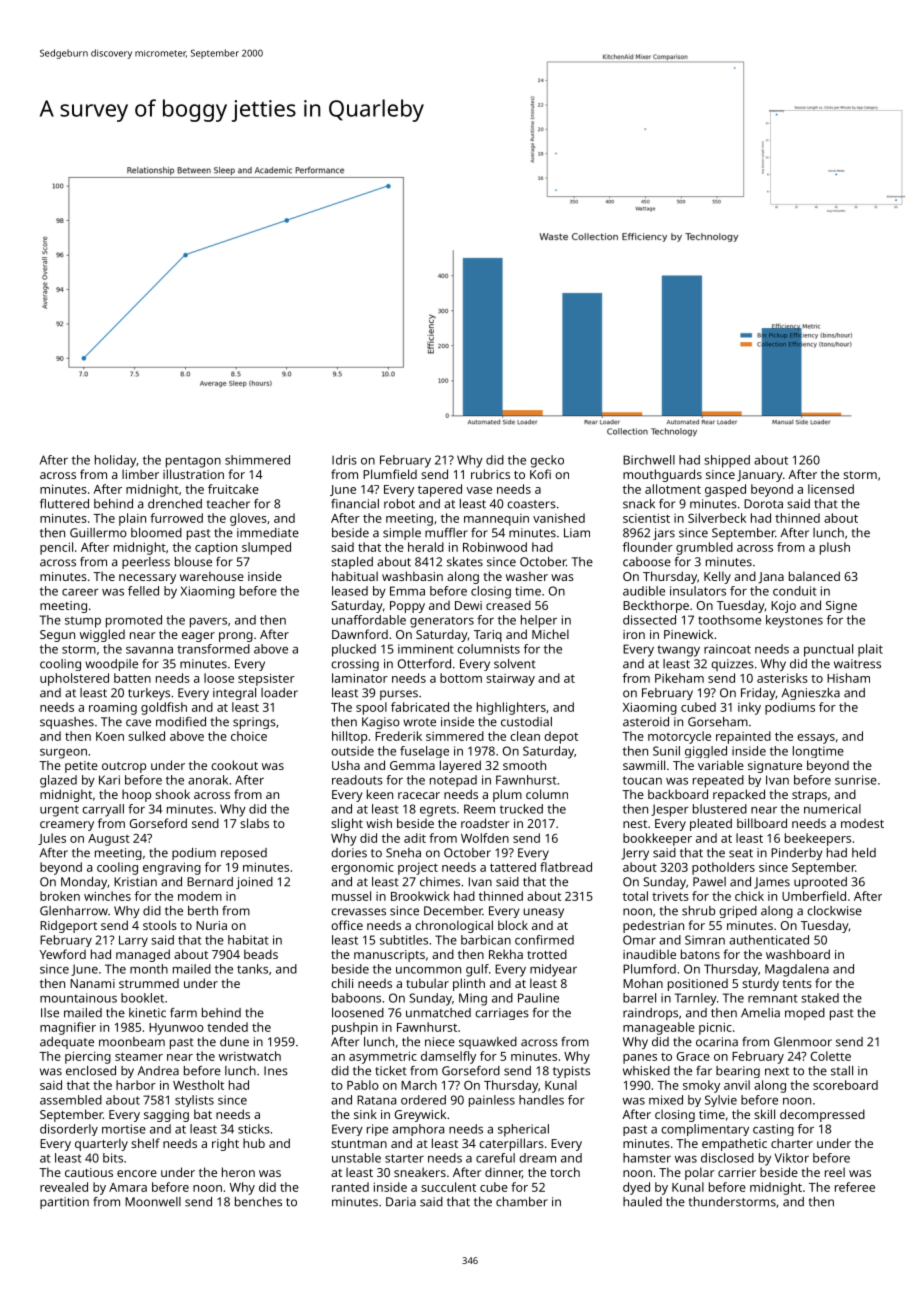 The image size is (924, 1308). What do you see at coordinates (831, 489) in the screenshot?
I see `licensed` at bounding box center [831, 489].
